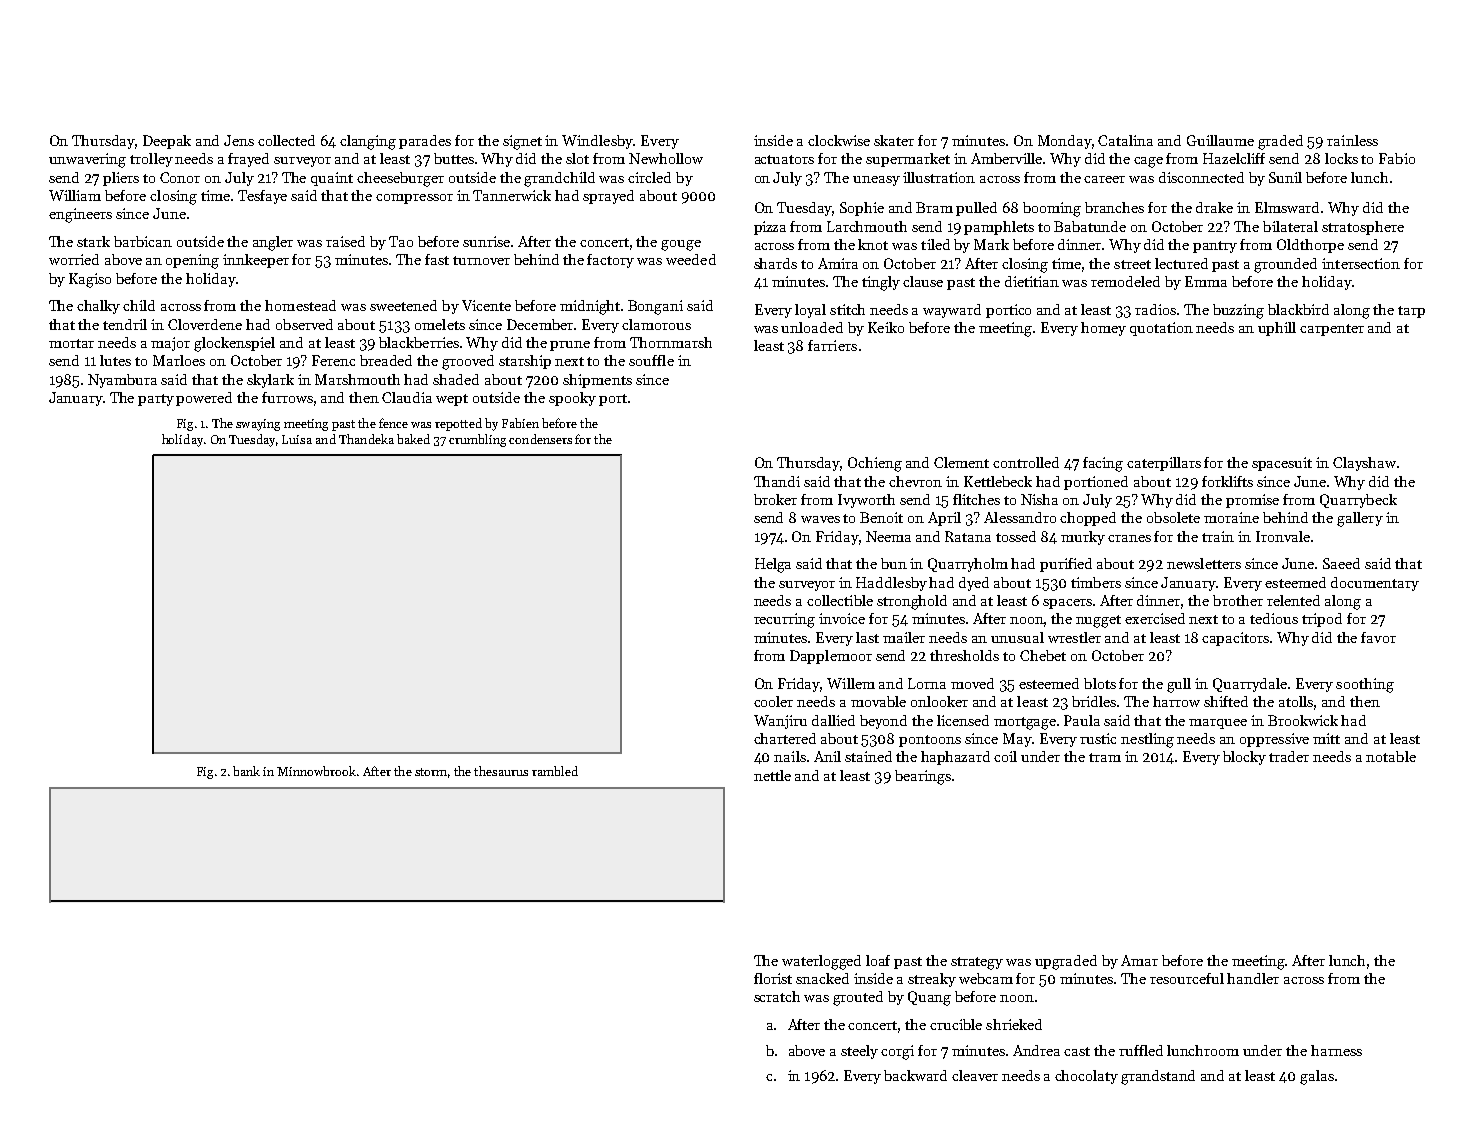  What do you see at coordinates (859, 1052) in the document?
I see `steely` at bounding box center [859, 1052].
